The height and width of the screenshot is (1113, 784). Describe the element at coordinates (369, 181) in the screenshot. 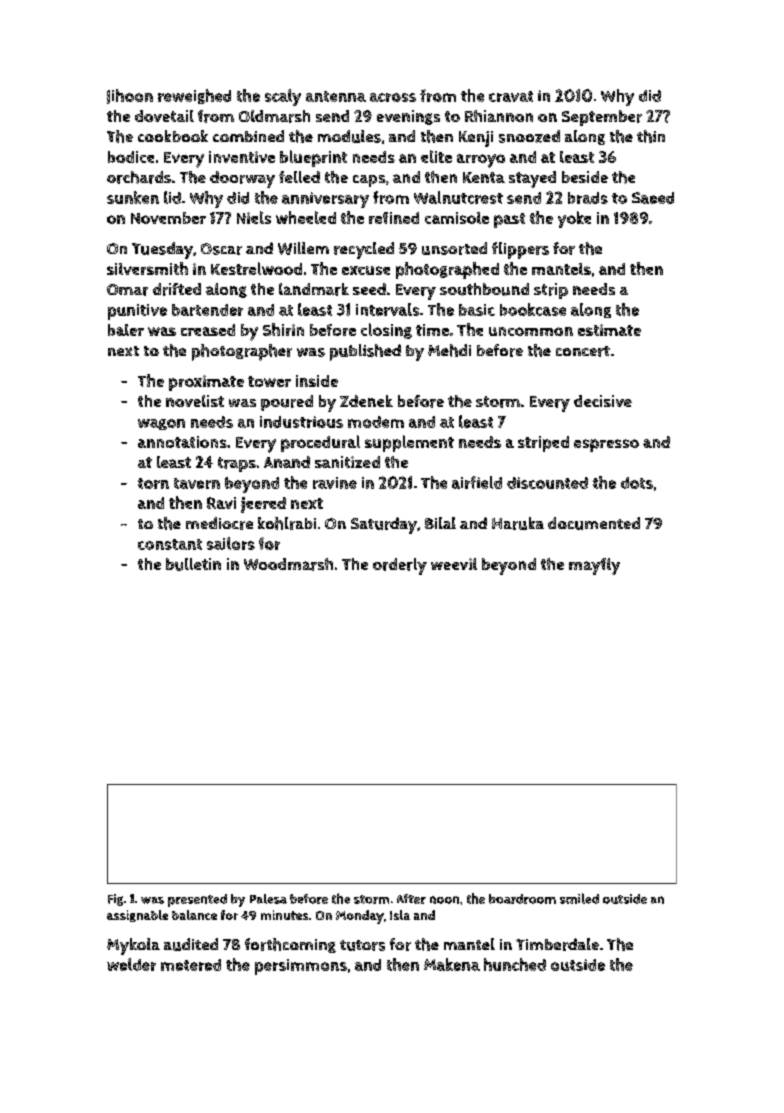

I see `caps` at that location.
